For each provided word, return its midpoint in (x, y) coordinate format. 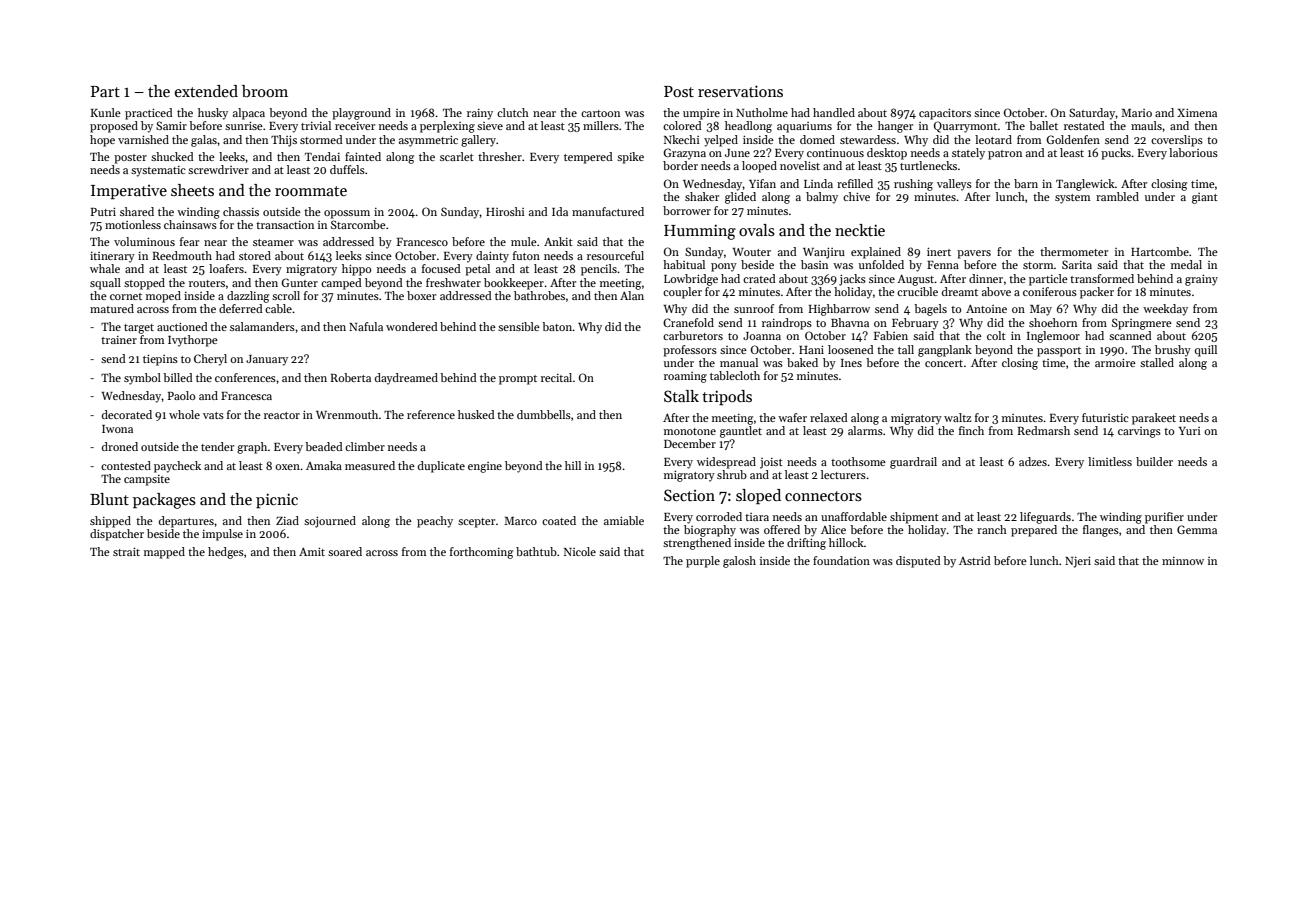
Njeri (1078, 562)
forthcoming (481, 553)
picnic (277, 501)
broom (265, 91)
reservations (740, 91)
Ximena (1197, 112)
